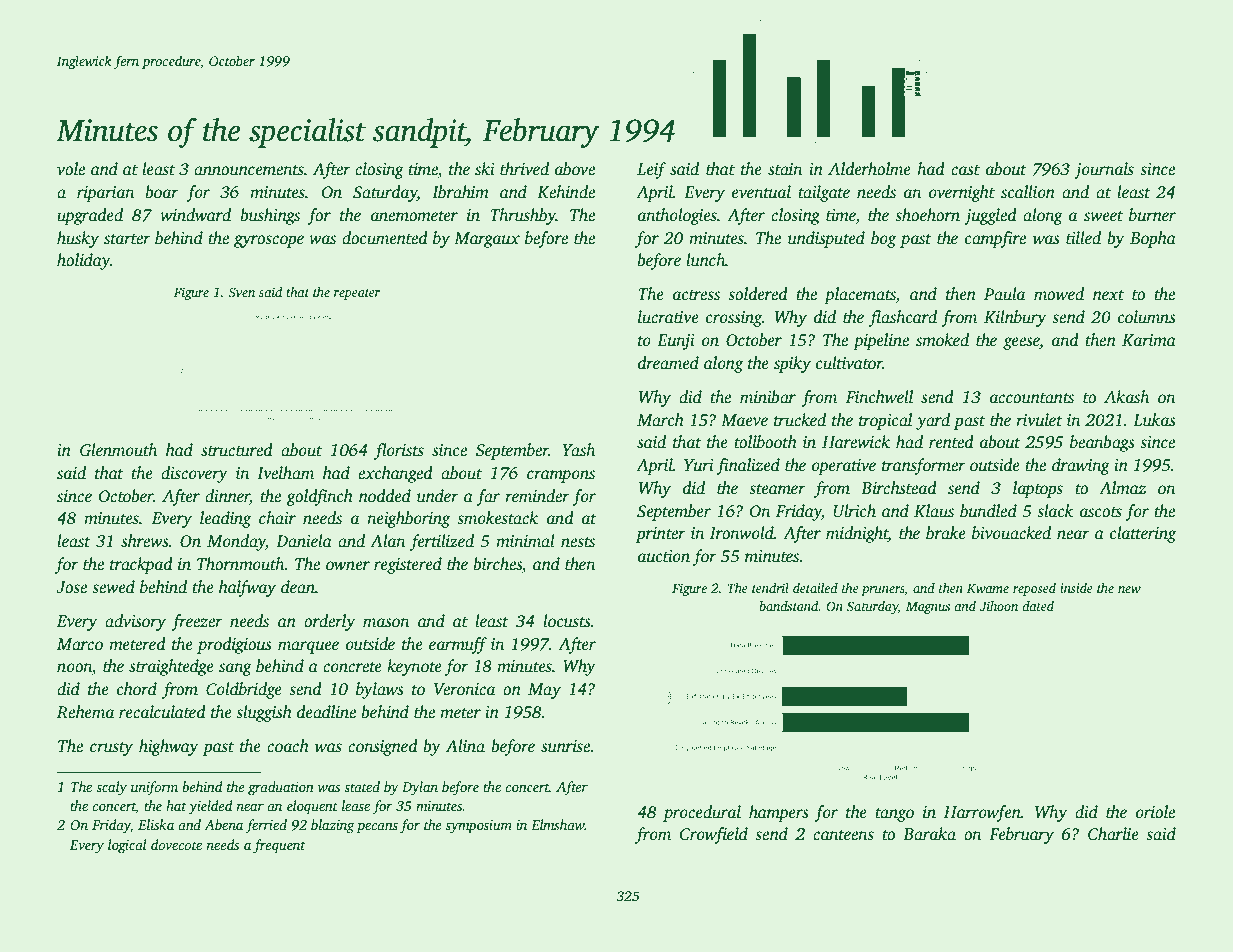 Image resolution: width=1233 pixels, height=952 pixels. I want to click on sunrise, so click(565, 746).
